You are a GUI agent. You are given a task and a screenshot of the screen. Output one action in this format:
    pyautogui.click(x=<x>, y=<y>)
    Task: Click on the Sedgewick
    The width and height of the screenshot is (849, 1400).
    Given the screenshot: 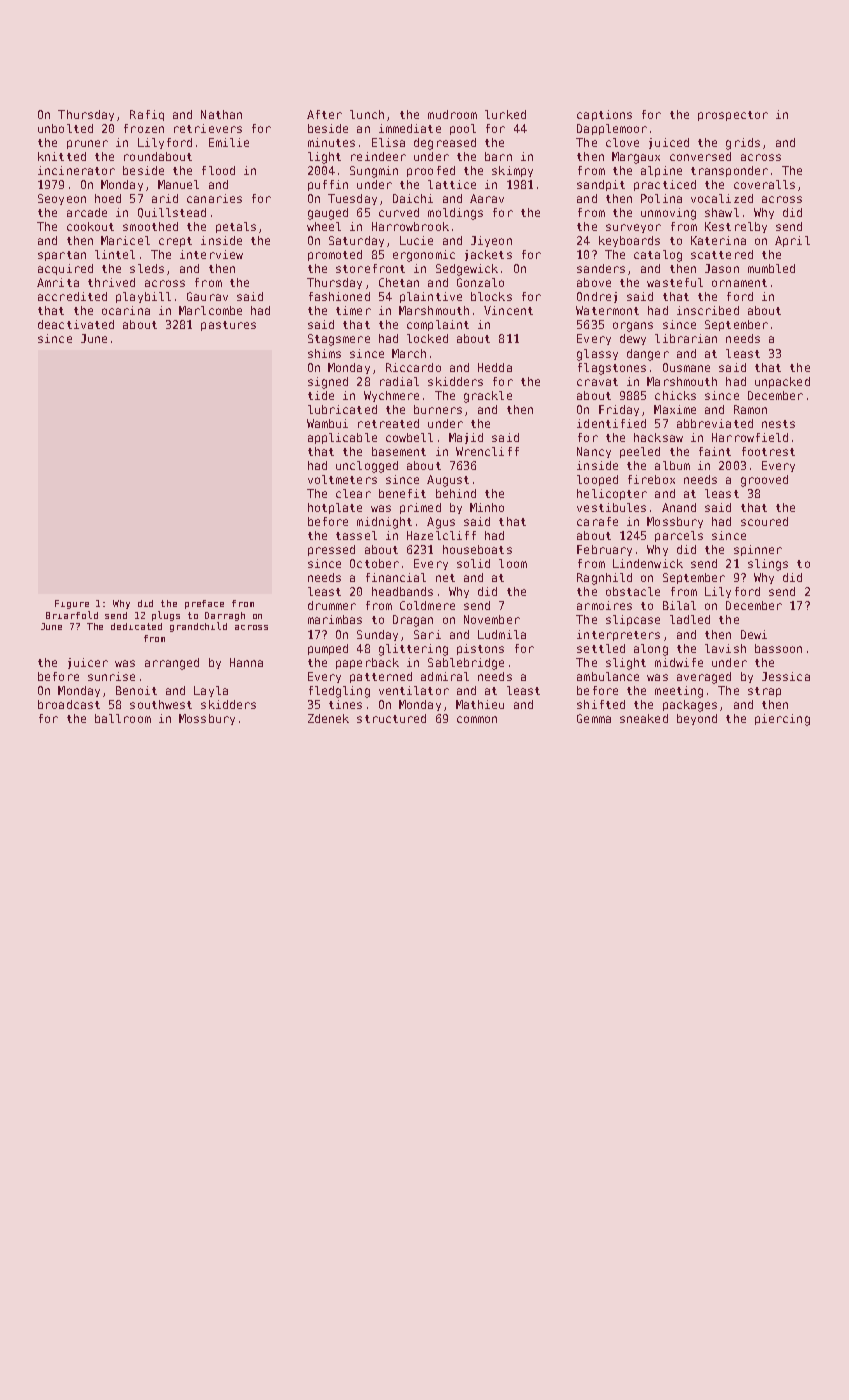 What is the action you would take?
    pyautogui.click(x=467, y=270)
